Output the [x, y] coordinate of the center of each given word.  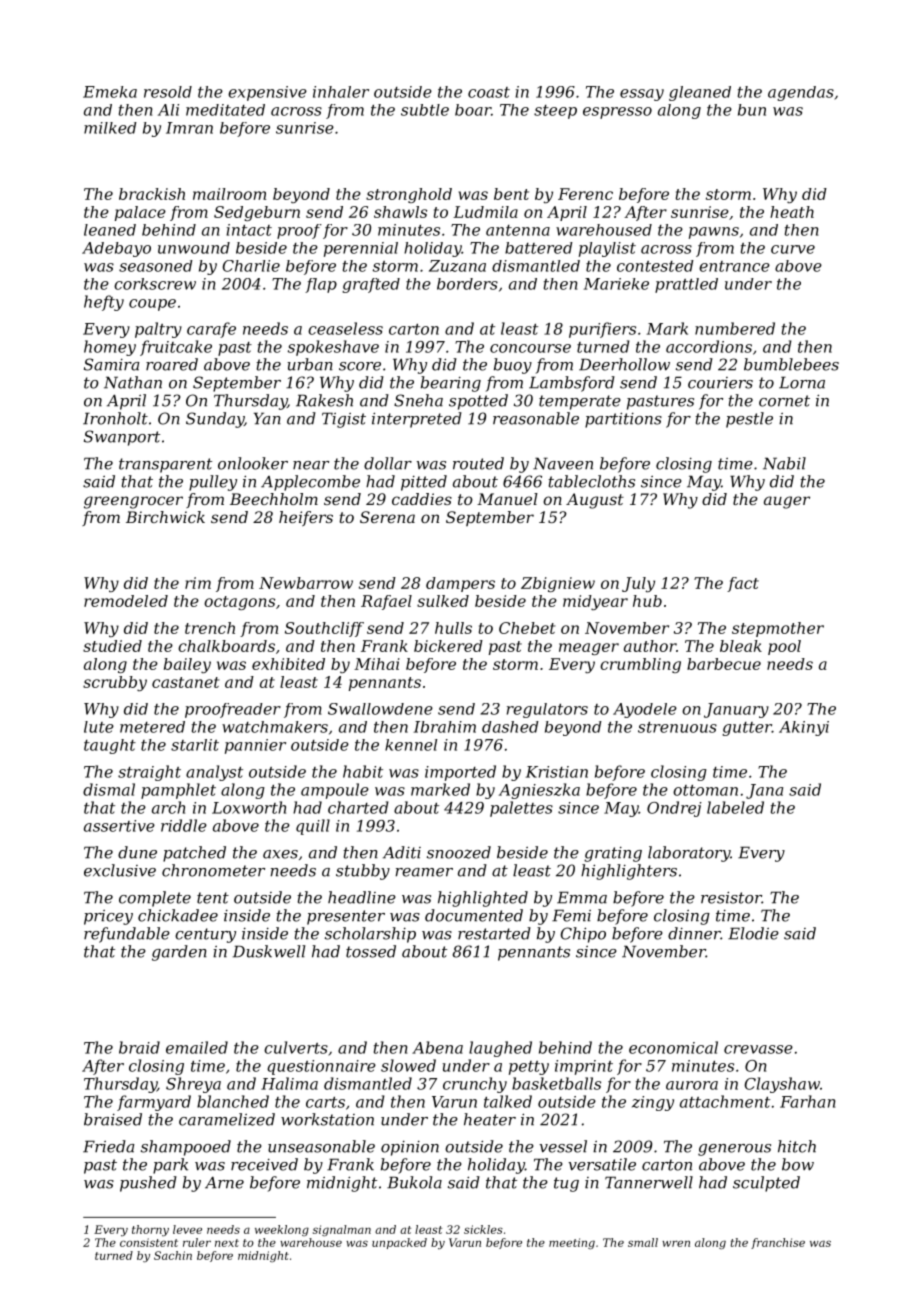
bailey [187, 665]
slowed [408, 1065]
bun [752, 110]
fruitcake [176, 348]
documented [474, 915]
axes [280, 854]
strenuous [677, 727]
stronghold [409, 195]
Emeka [110, 92]
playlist [607, 249]
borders [467, 284]
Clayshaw [782, 1085]
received [264, 1164]
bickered [448, 646]
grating [613, 854]
